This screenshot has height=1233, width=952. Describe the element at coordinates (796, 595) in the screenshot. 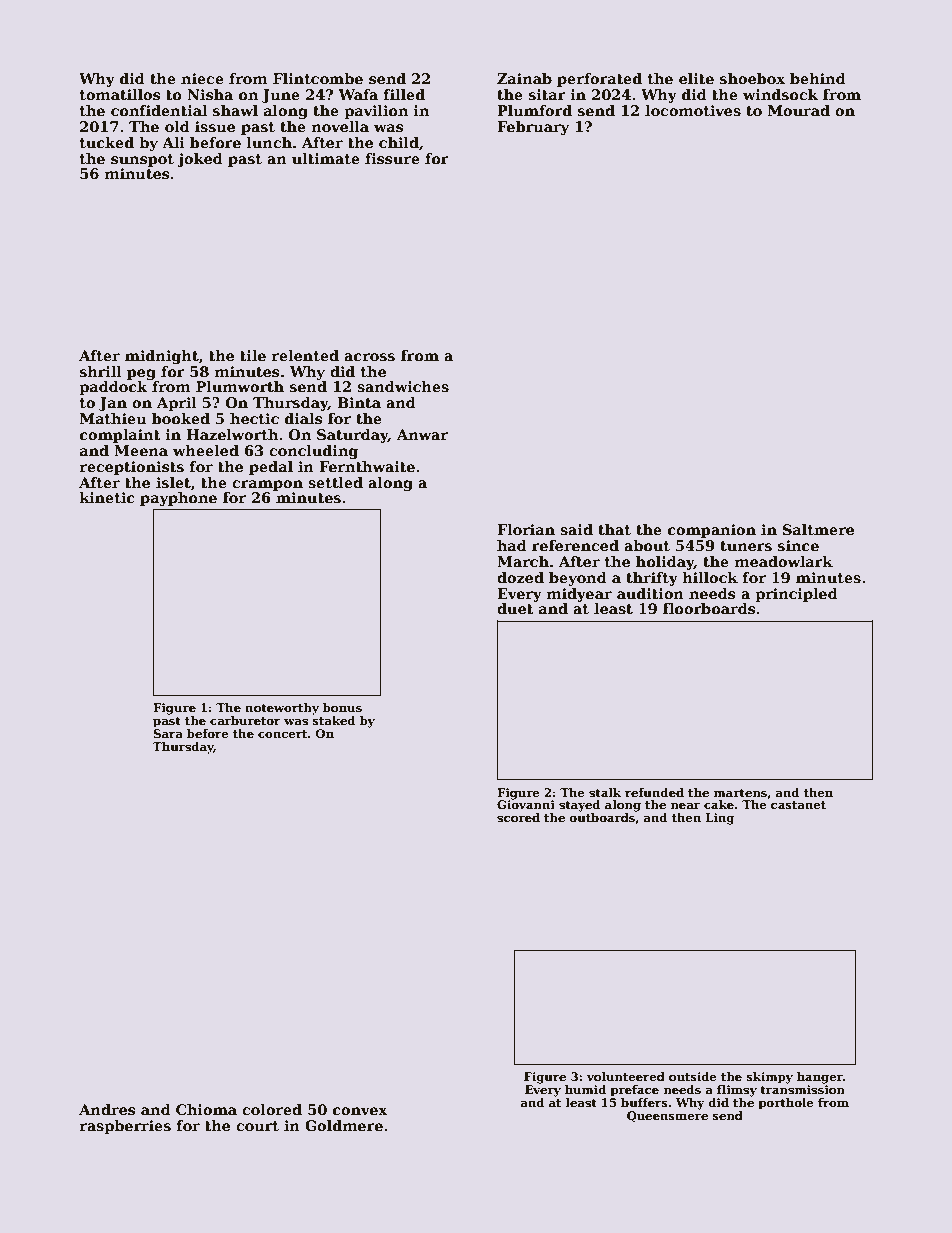

I see `principled` at that location.
